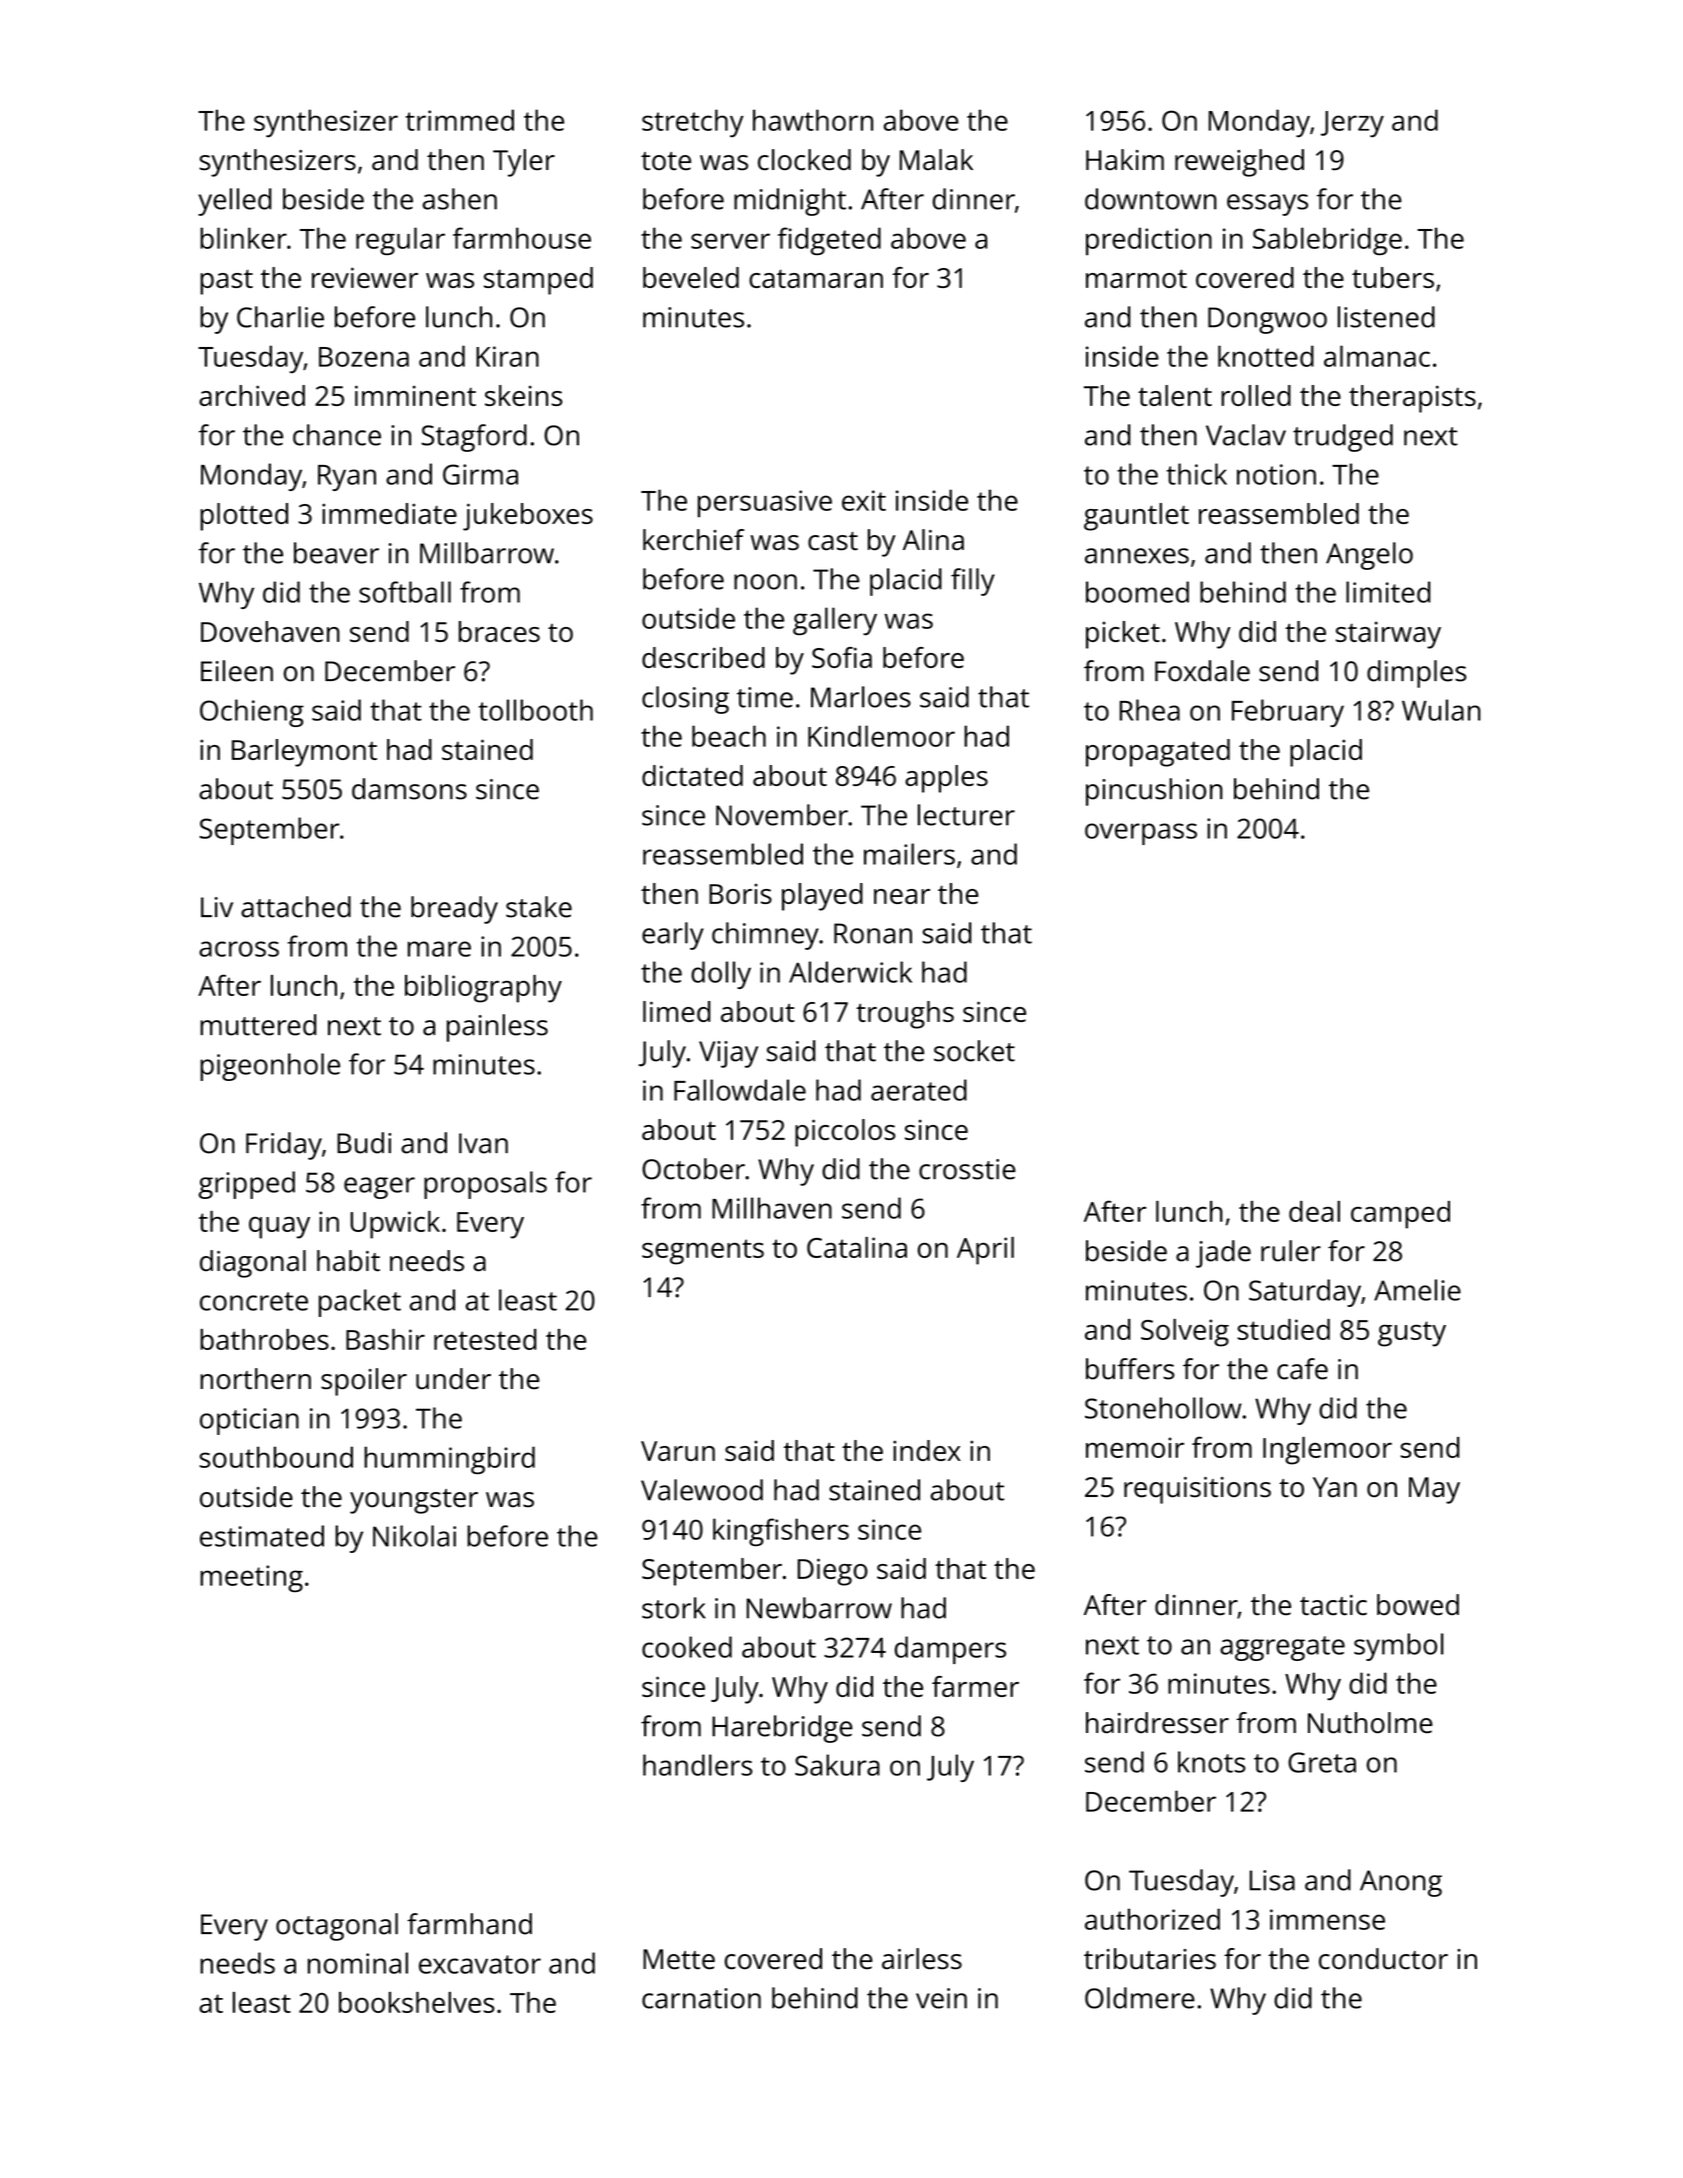 Image resolution: width=1683 pixels, height=2178 pixels. I want to click on Jerzy, so click(1352, 124).
